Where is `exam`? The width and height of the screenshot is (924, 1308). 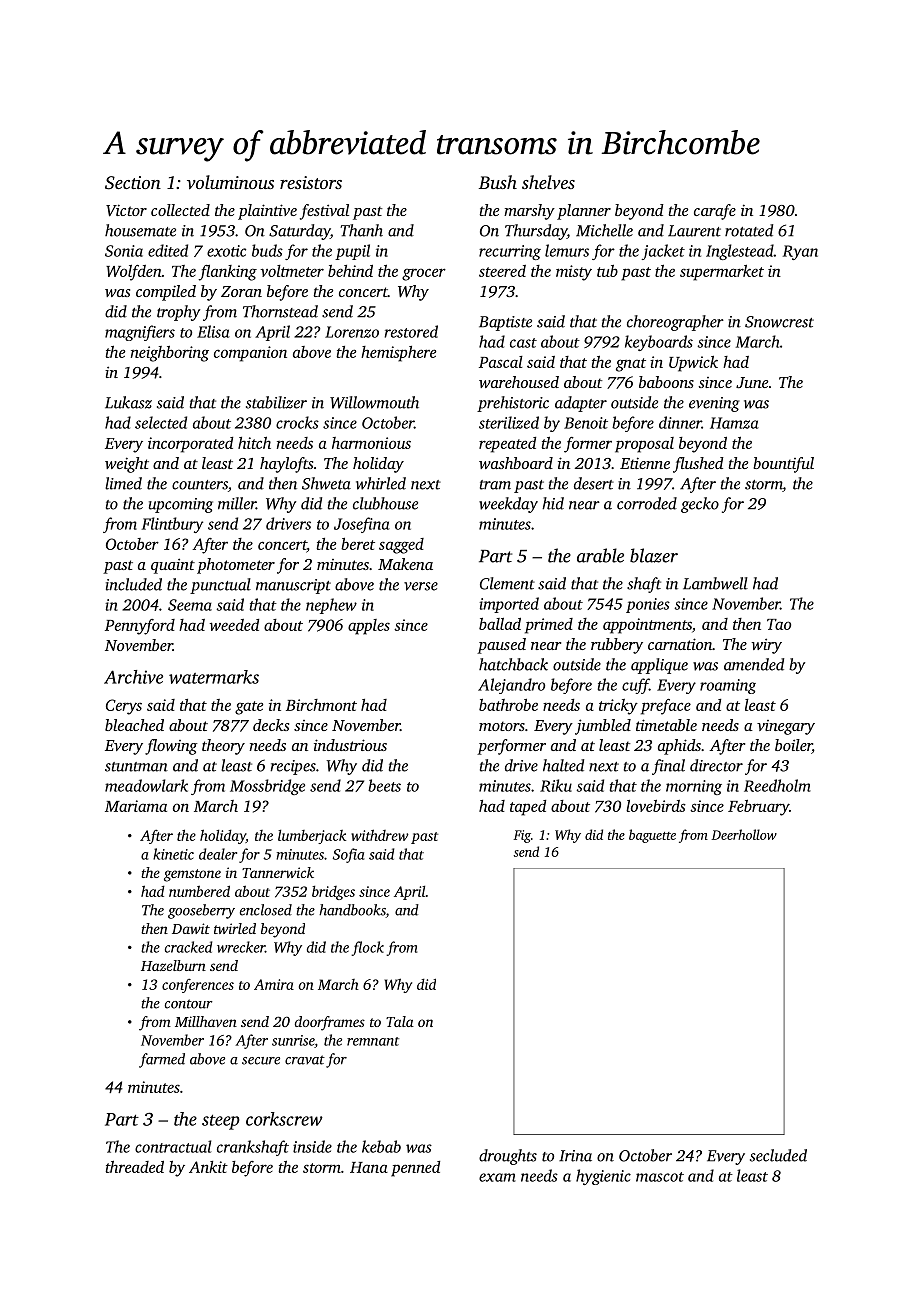
exam is located at coordinates (497, 1177).
